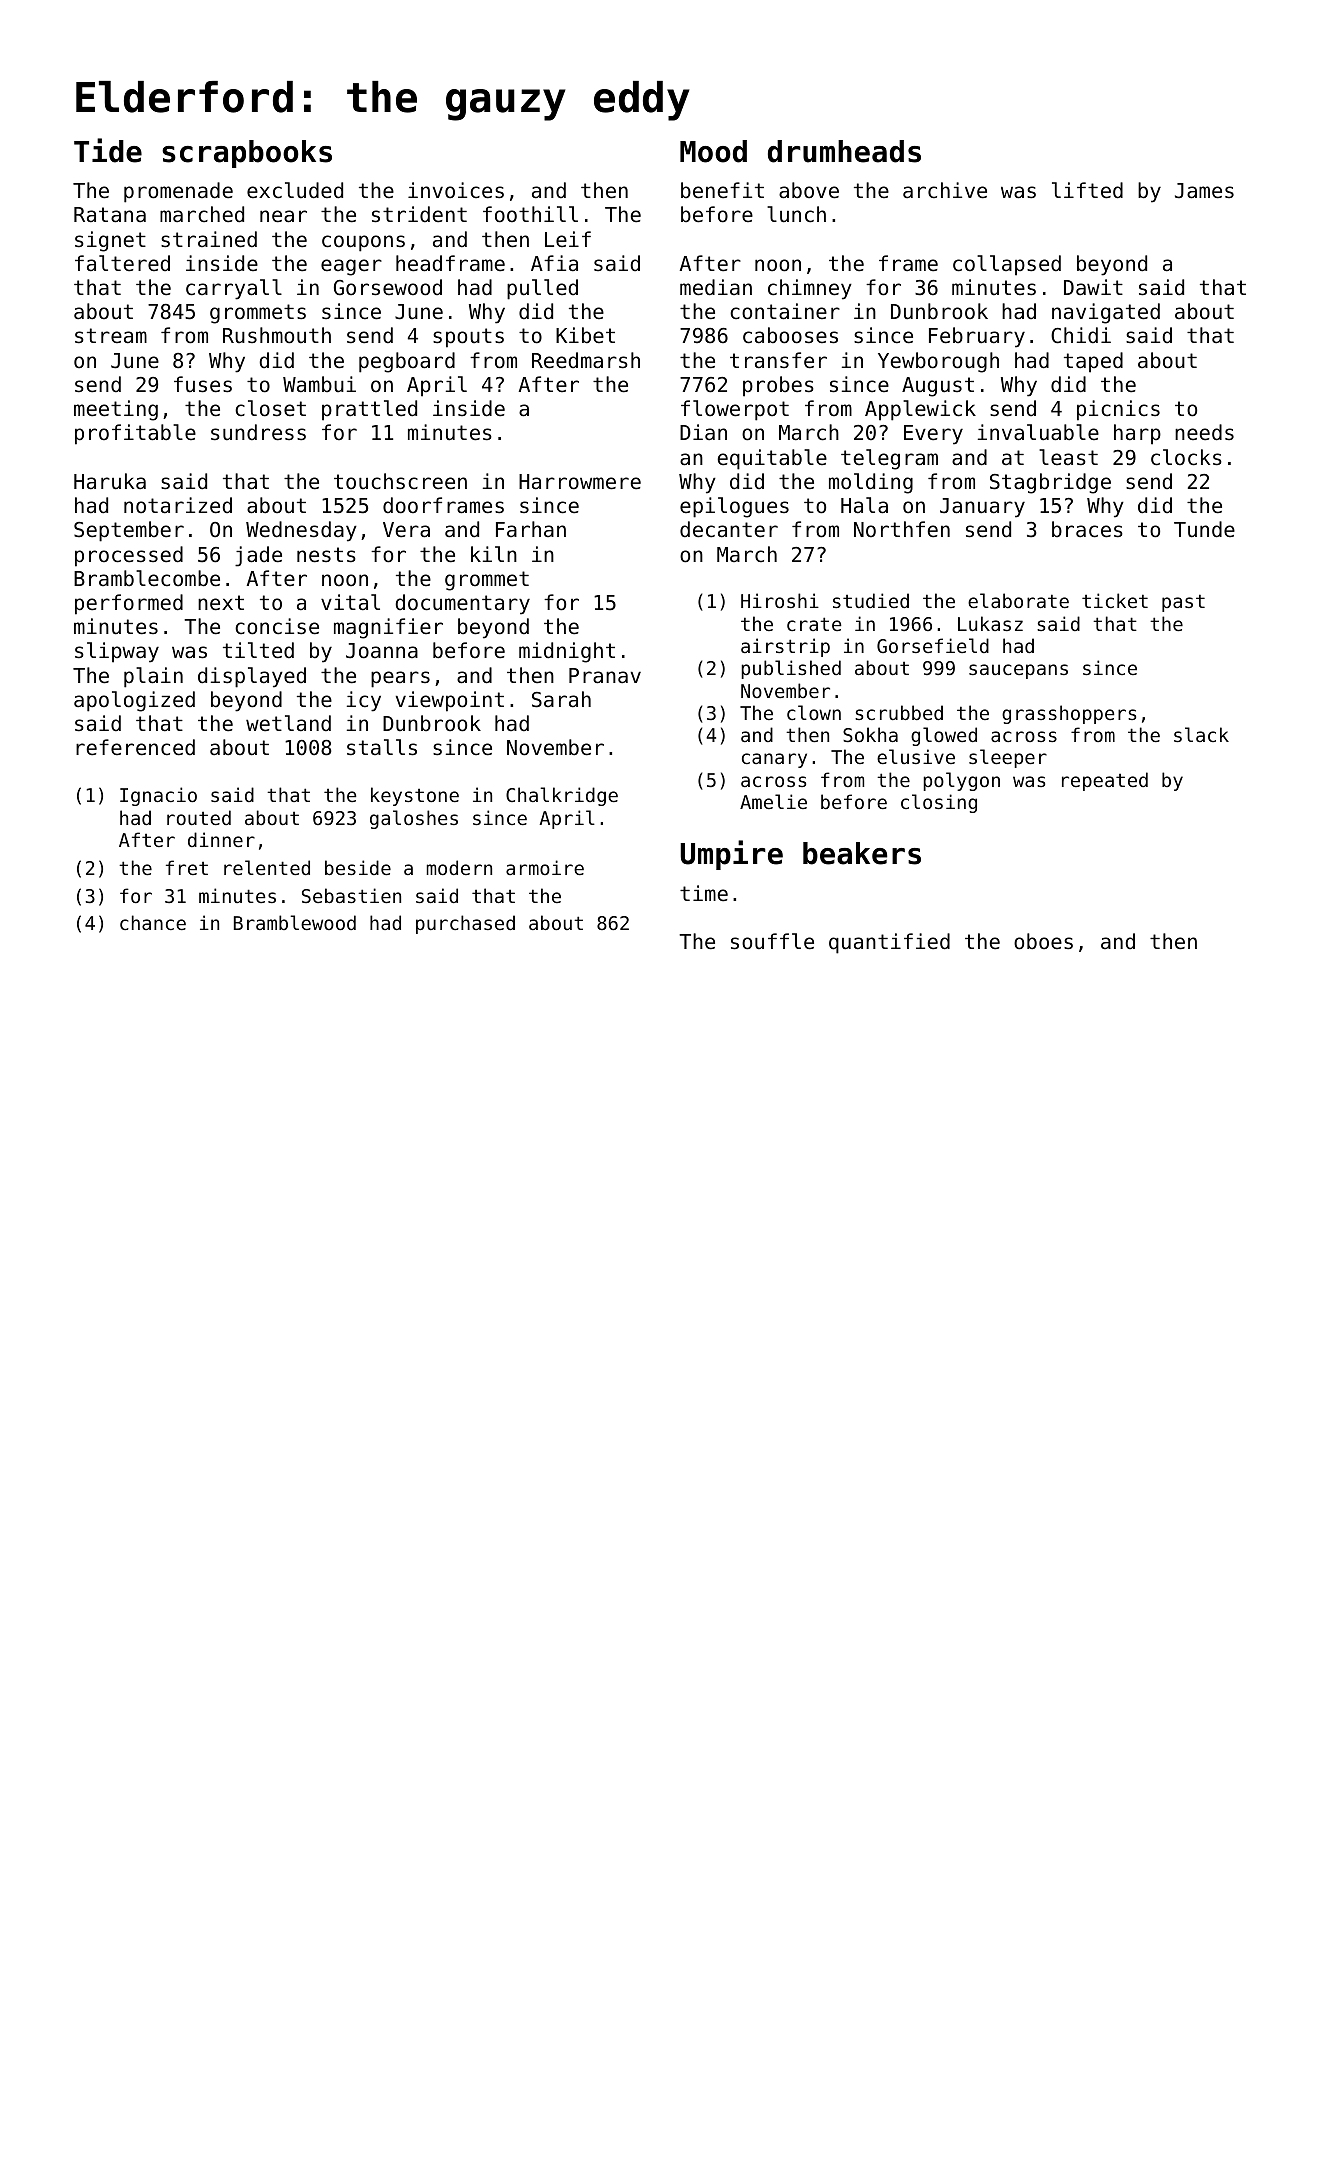  I want to click on chimney, so click(810, 289).
